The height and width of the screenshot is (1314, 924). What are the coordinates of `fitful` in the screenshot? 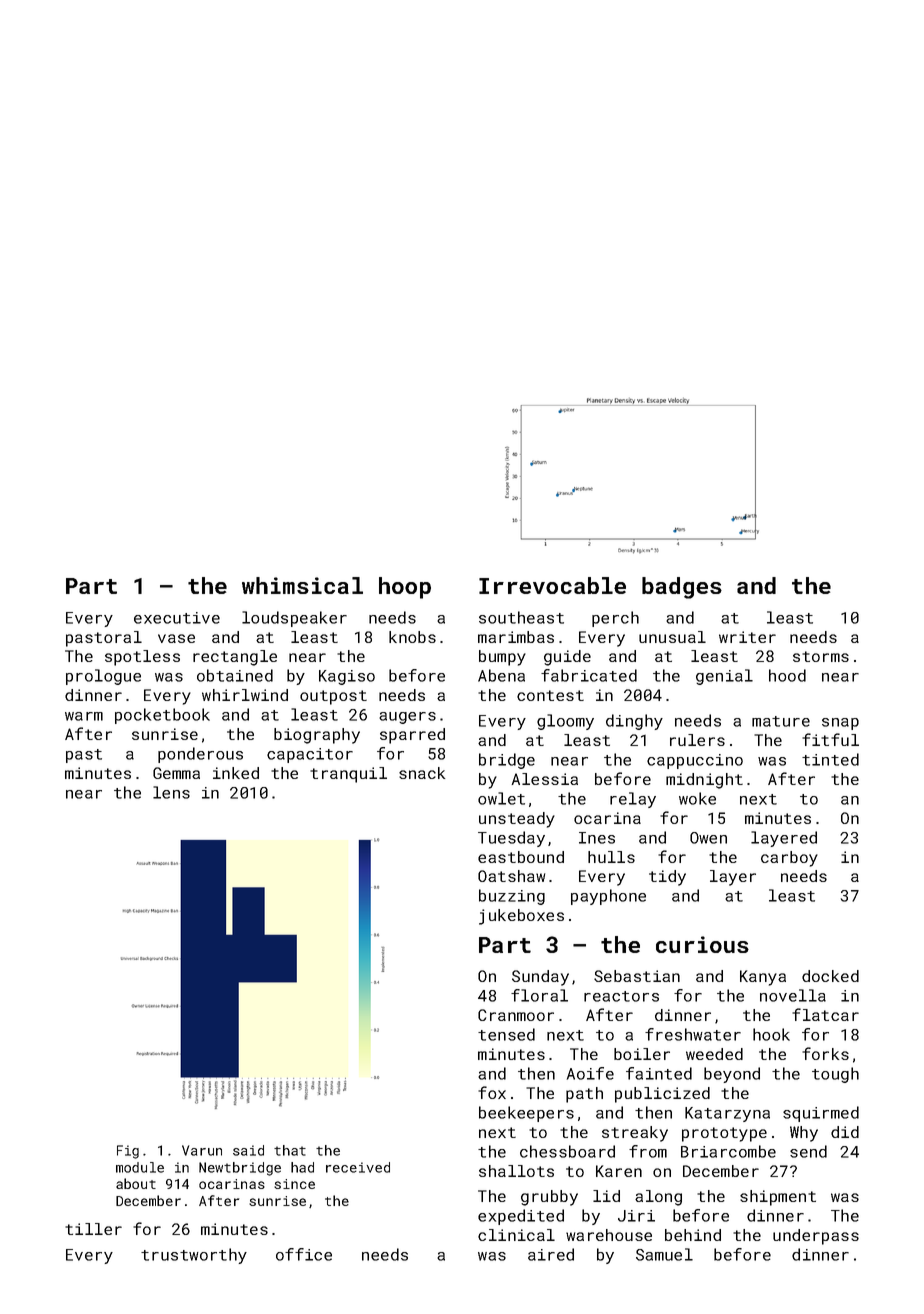 It's located at (830, 739).
